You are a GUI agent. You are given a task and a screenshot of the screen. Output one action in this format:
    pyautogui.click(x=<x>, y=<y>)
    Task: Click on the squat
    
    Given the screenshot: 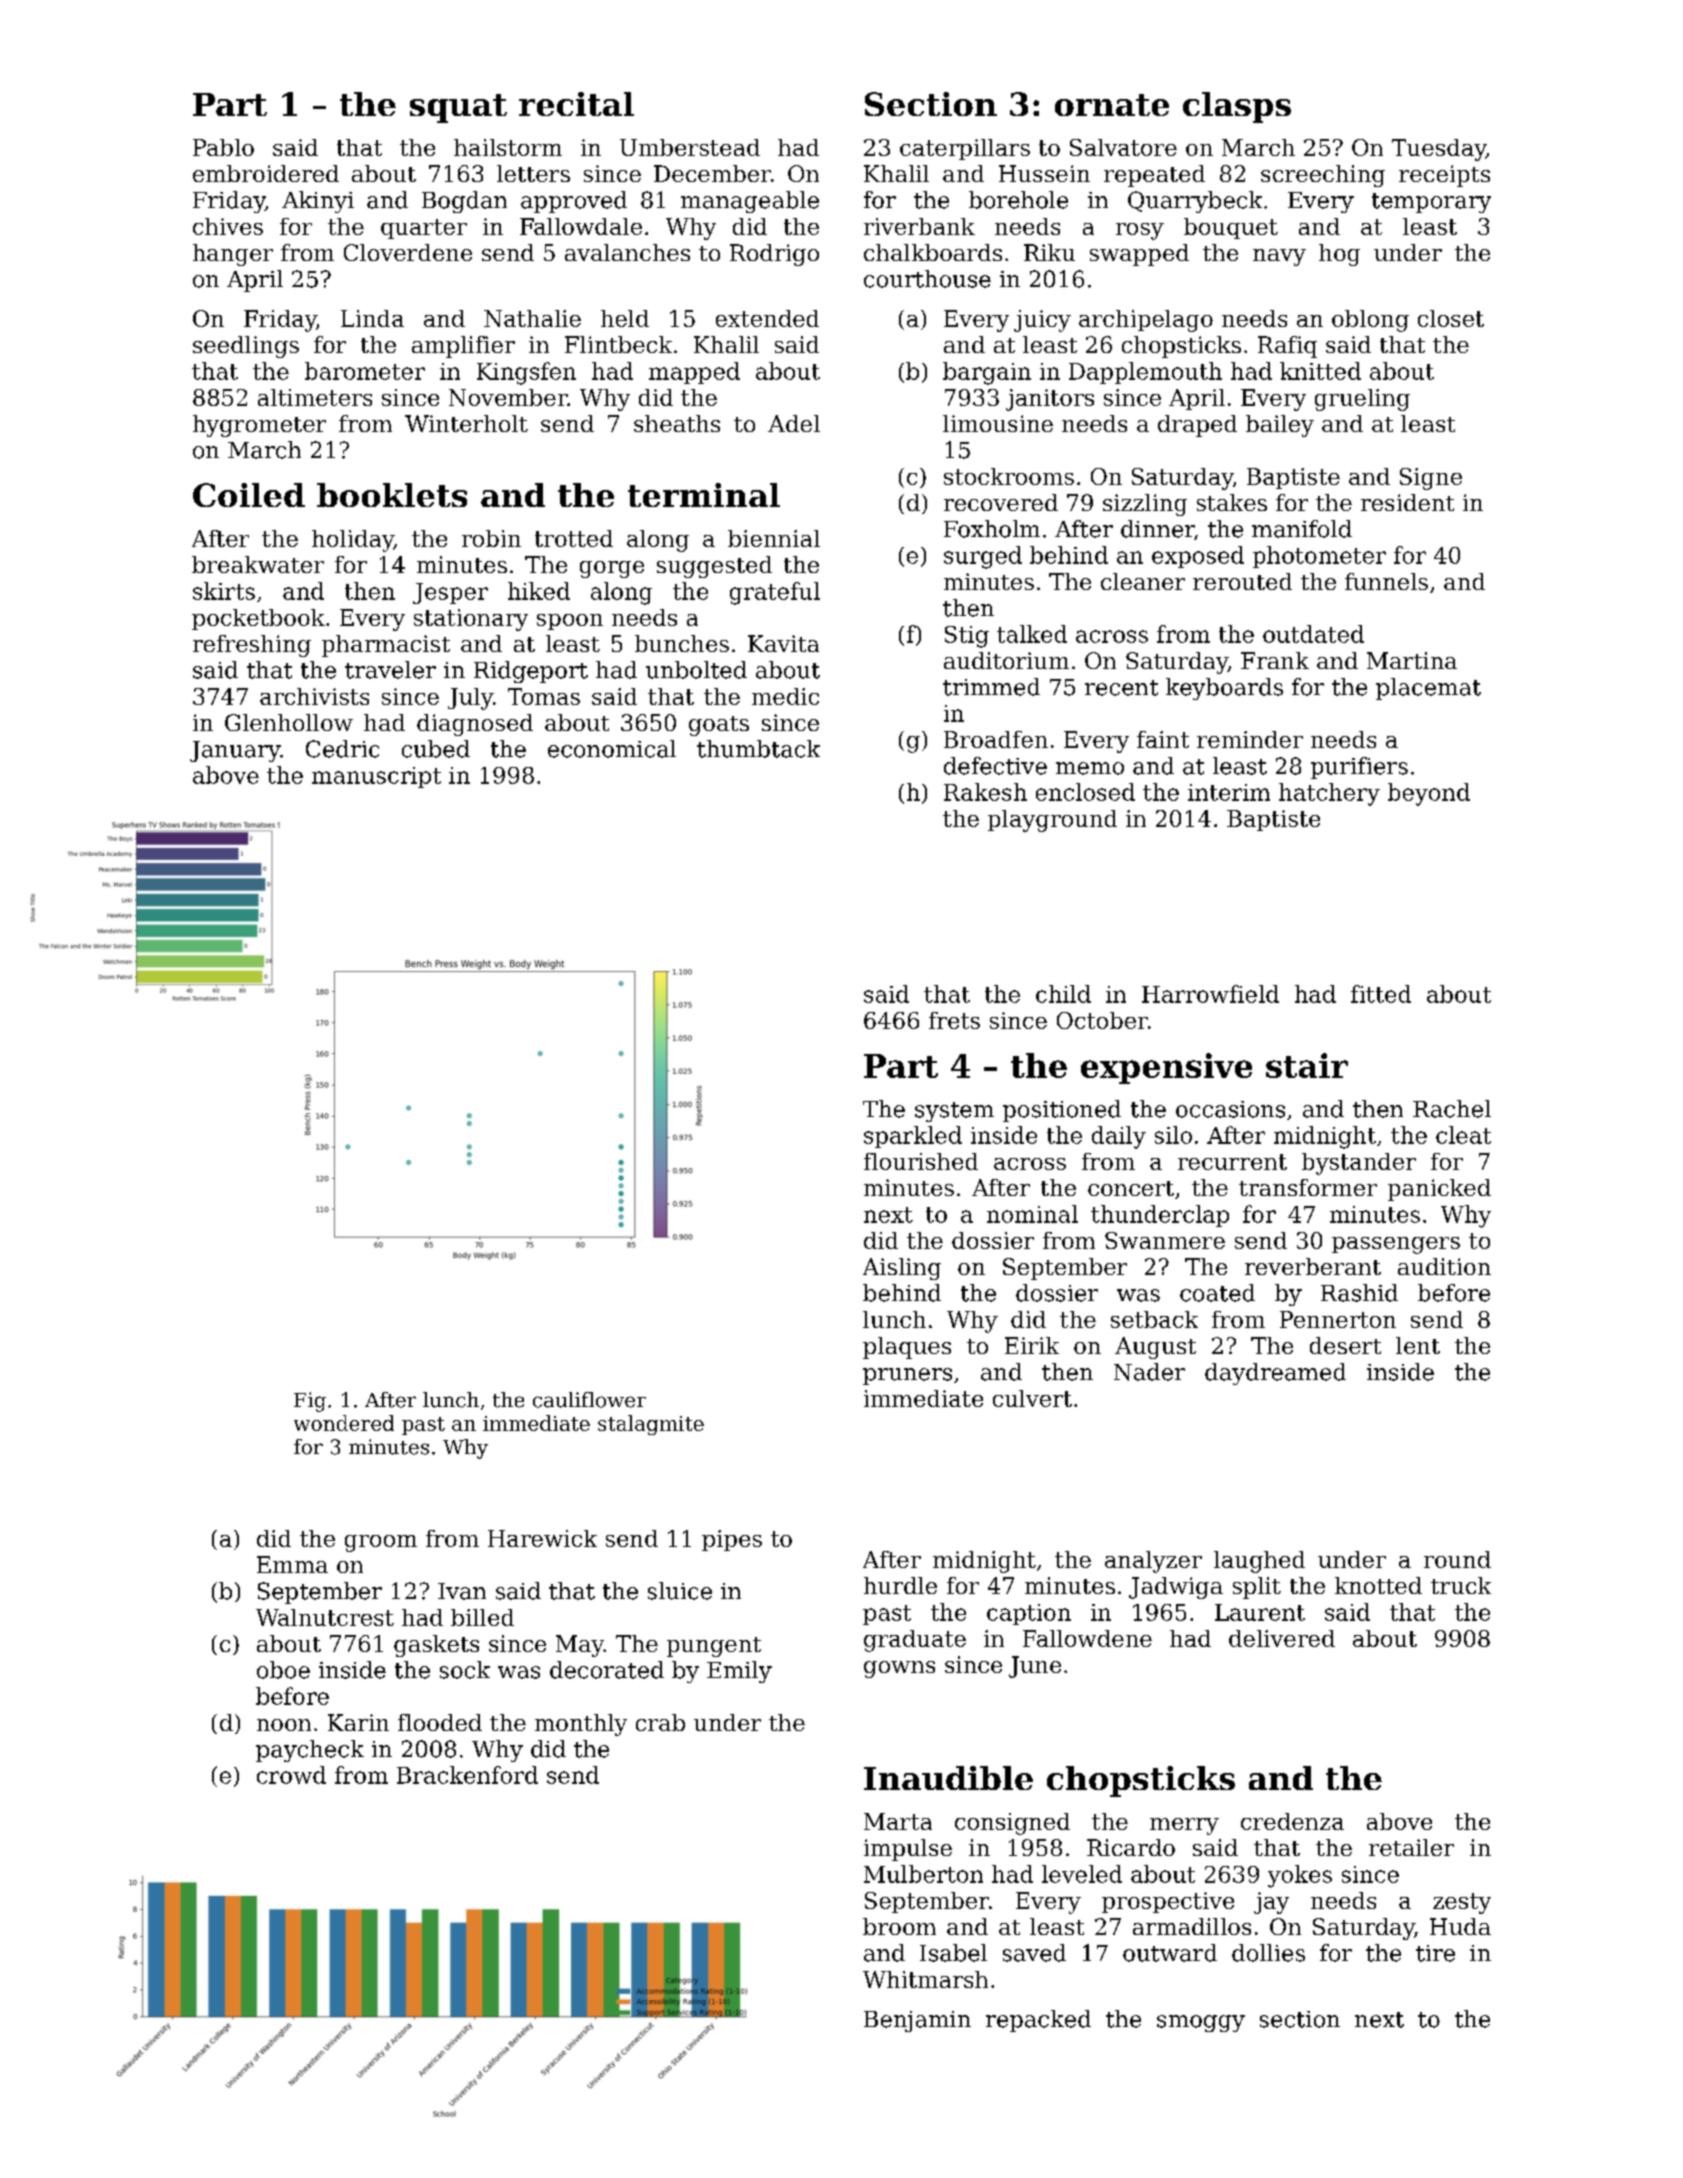 What is the action you would take?
    pyautogui.click(x=458, y=108)
